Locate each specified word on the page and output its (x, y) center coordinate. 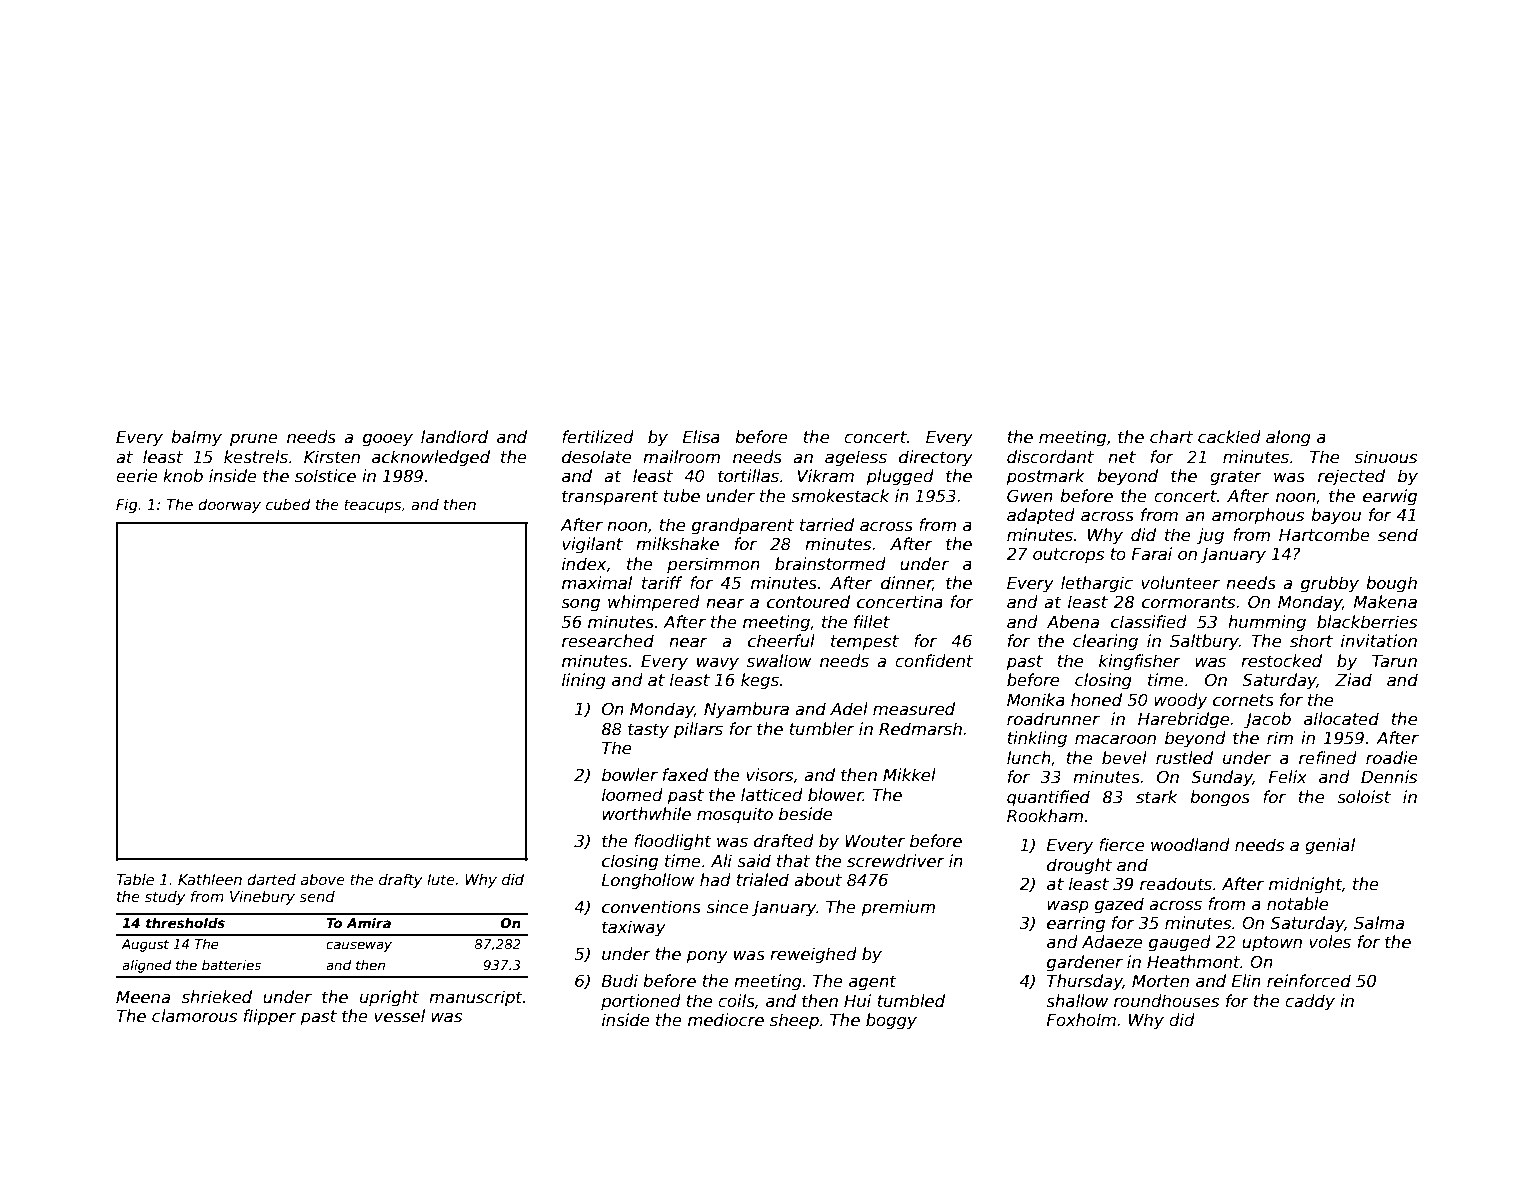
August (145, 945)
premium (898, 908)
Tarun (1394, 661)
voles (1330, 942)
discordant (1050, 457)
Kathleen (210, 879)
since (727, 907)
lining (584, 681)
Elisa (701, 437)
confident (934, 661)
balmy (196, 438)
